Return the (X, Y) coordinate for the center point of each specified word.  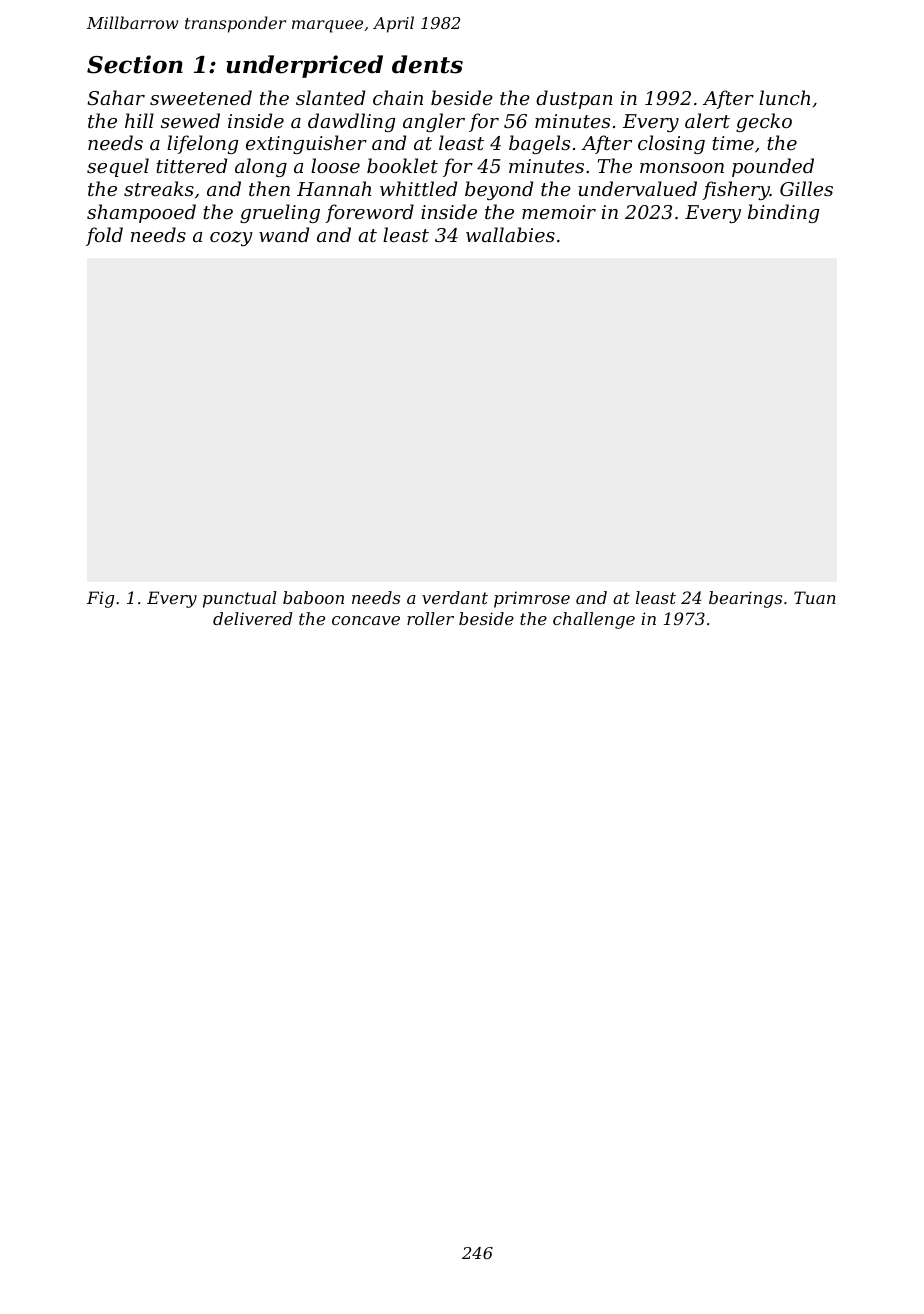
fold (104, 236)
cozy (231, 238)
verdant (455, 597)
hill (139, 120)
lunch (784, 97)
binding (783, 213)
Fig (100, 599)
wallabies (510, 234)
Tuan (815, 597)
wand (284, 234)
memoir (559, 212)
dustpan (574, 99)
